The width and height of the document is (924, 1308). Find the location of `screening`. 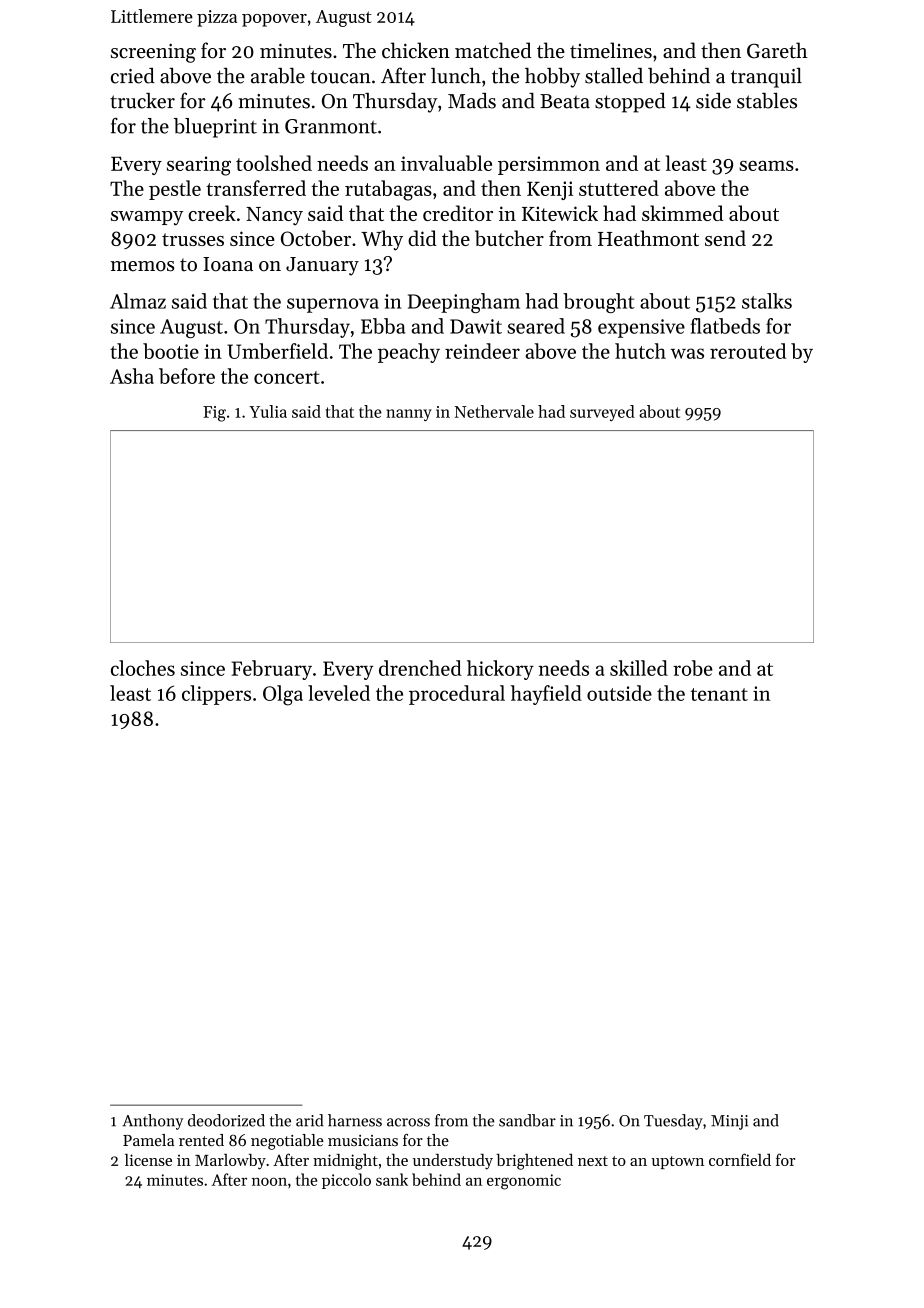

screening is located at coordinates (153, 53).
